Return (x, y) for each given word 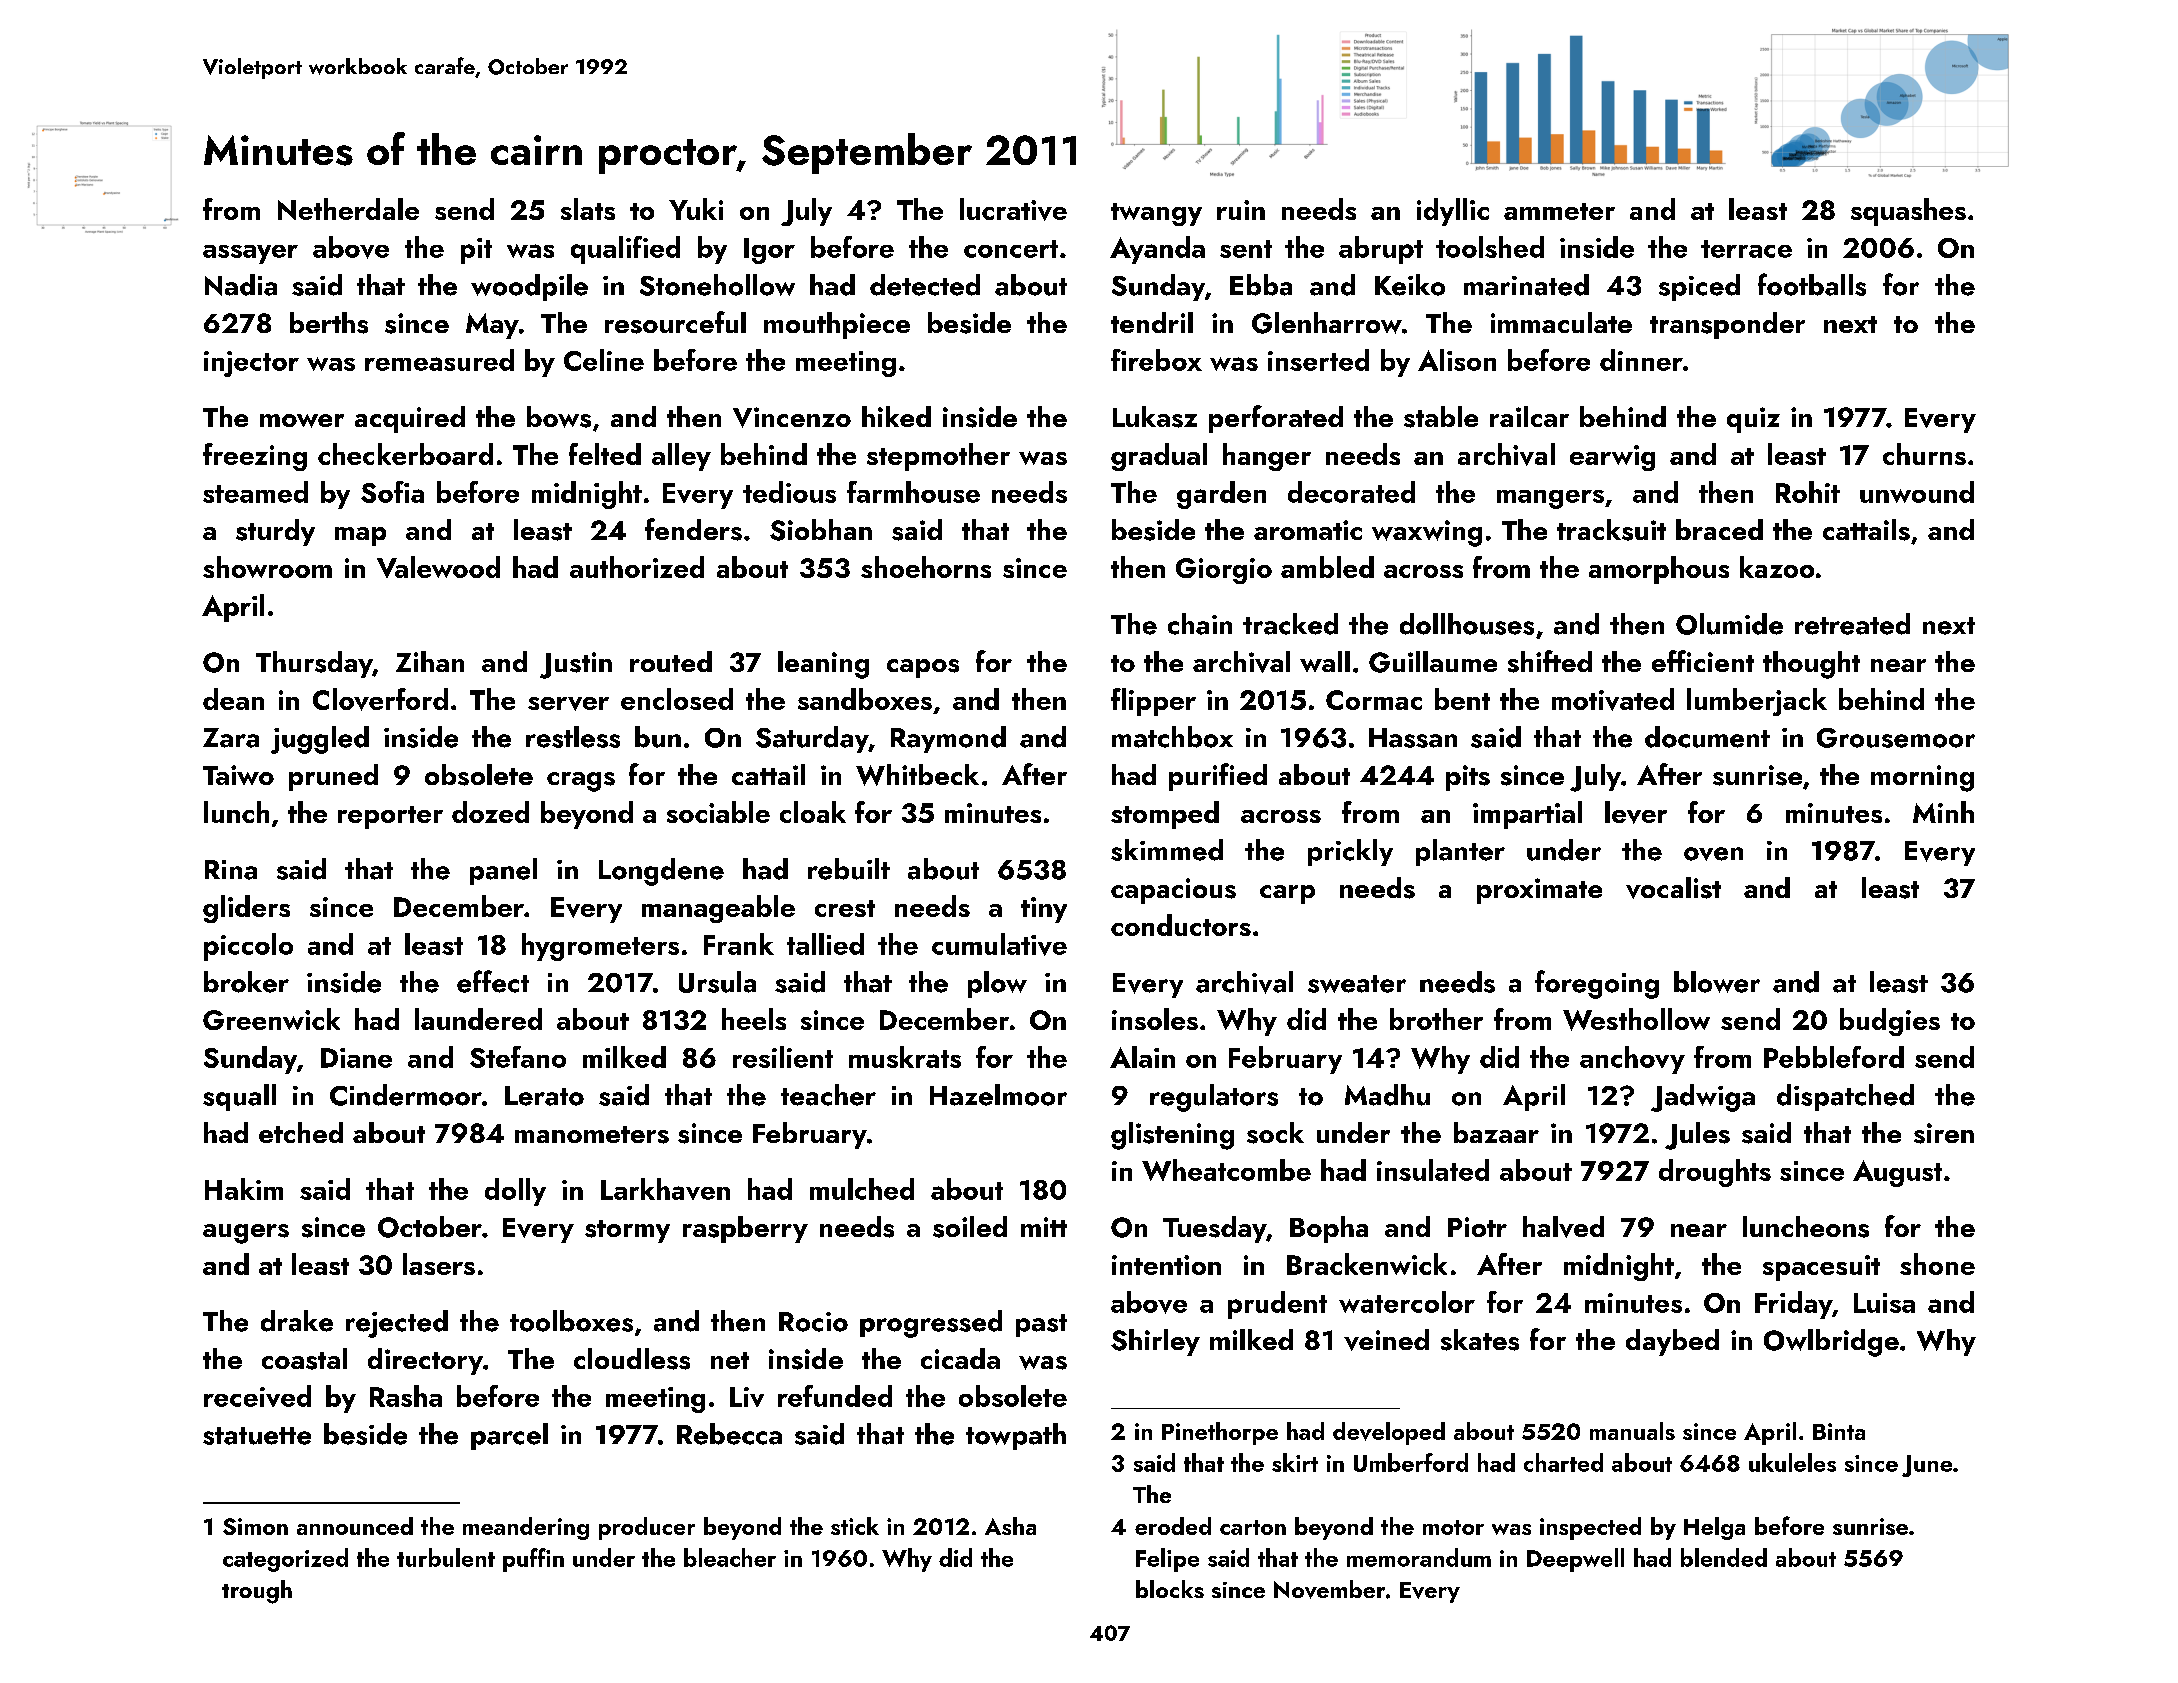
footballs (1812, 284)
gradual (1159, 457)
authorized (637, 567)
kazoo (1777, 567)
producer (647, 1528)
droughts (1715, 1173)
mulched (862, 1189)
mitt (1044, 1227)
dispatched (1845, 1097)
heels (754, 1019)
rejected (397, 1324)
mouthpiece (837, 325)
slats (588, 209)
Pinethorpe (1220, 1433)
